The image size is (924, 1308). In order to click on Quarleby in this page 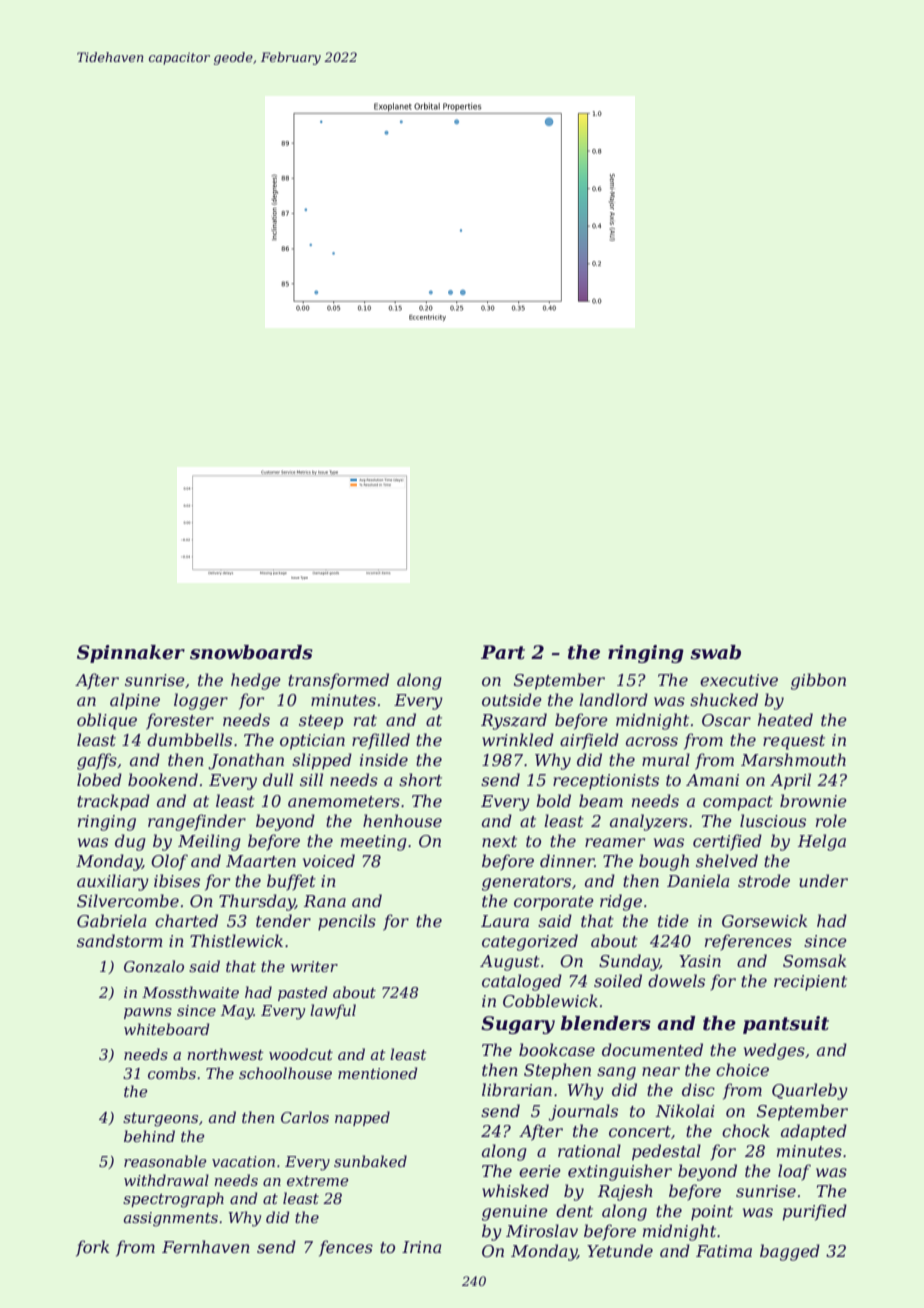, I will do `click(810, 1091)`.
